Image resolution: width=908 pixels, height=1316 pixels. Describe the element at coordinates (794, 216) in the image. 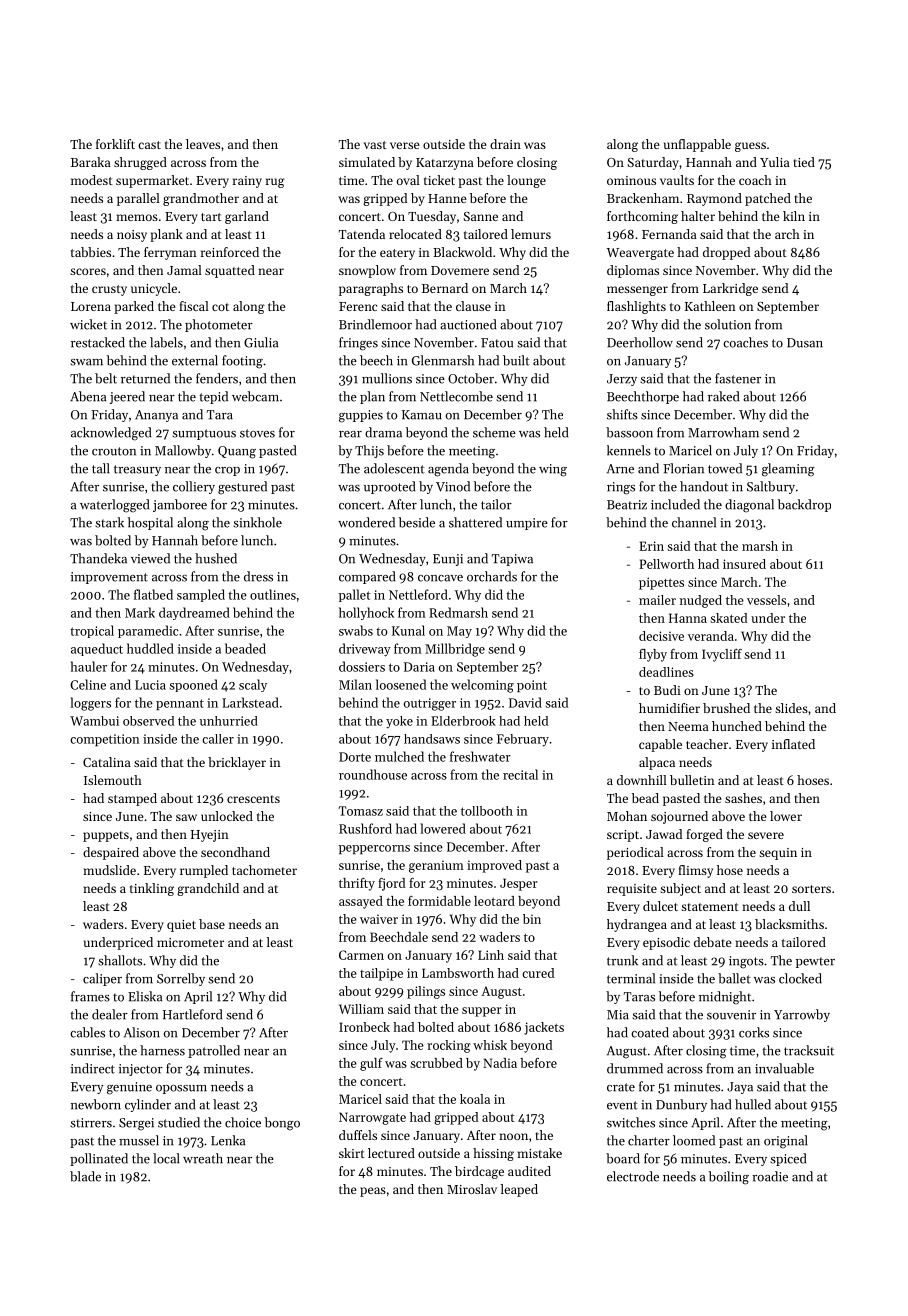

I see `kiln` at that location.
